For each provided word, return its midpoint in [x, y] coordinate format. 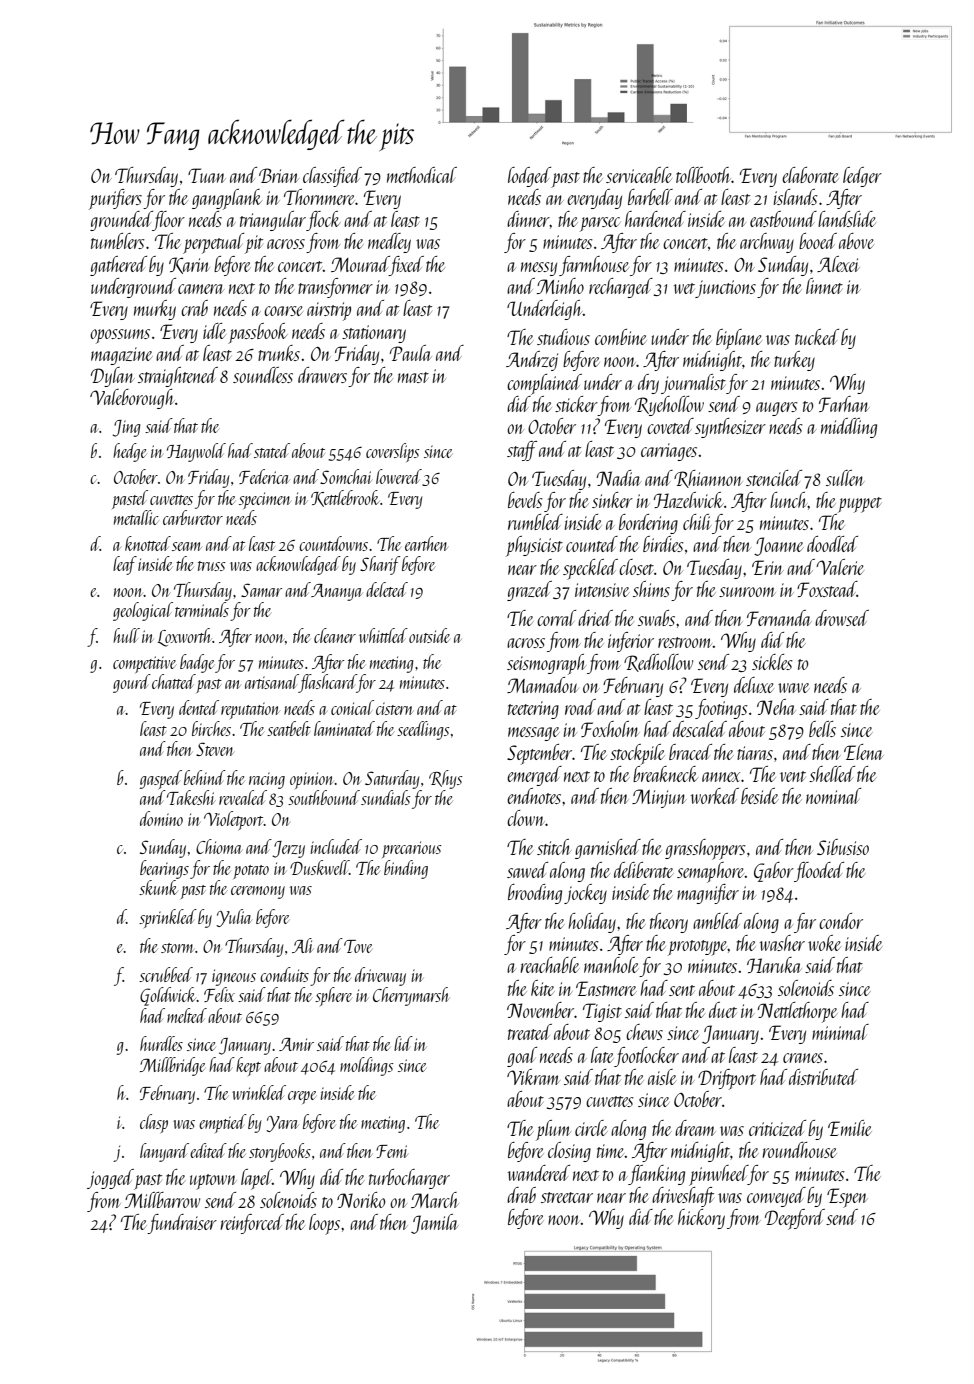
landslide [847, 219]
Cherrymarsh [411, 996]
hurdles [161, 1043]
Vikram [533, 1077]
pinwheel [718, 1175]
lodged [530, 177]
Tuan [207, 175]
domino [161, 818]
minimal [840, 1032]
